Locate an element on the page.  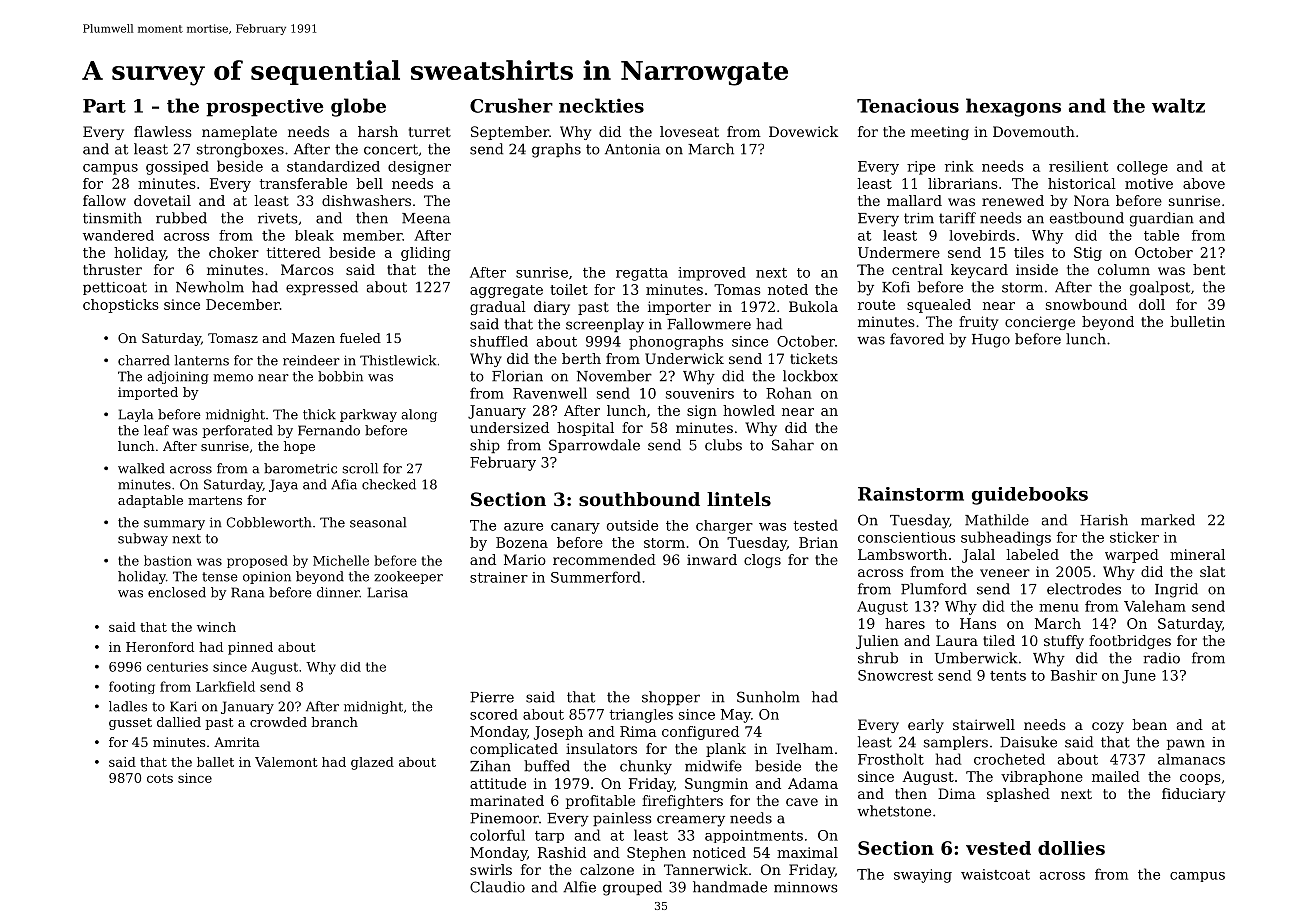
Harish is located at coordinates (1104, 520).
